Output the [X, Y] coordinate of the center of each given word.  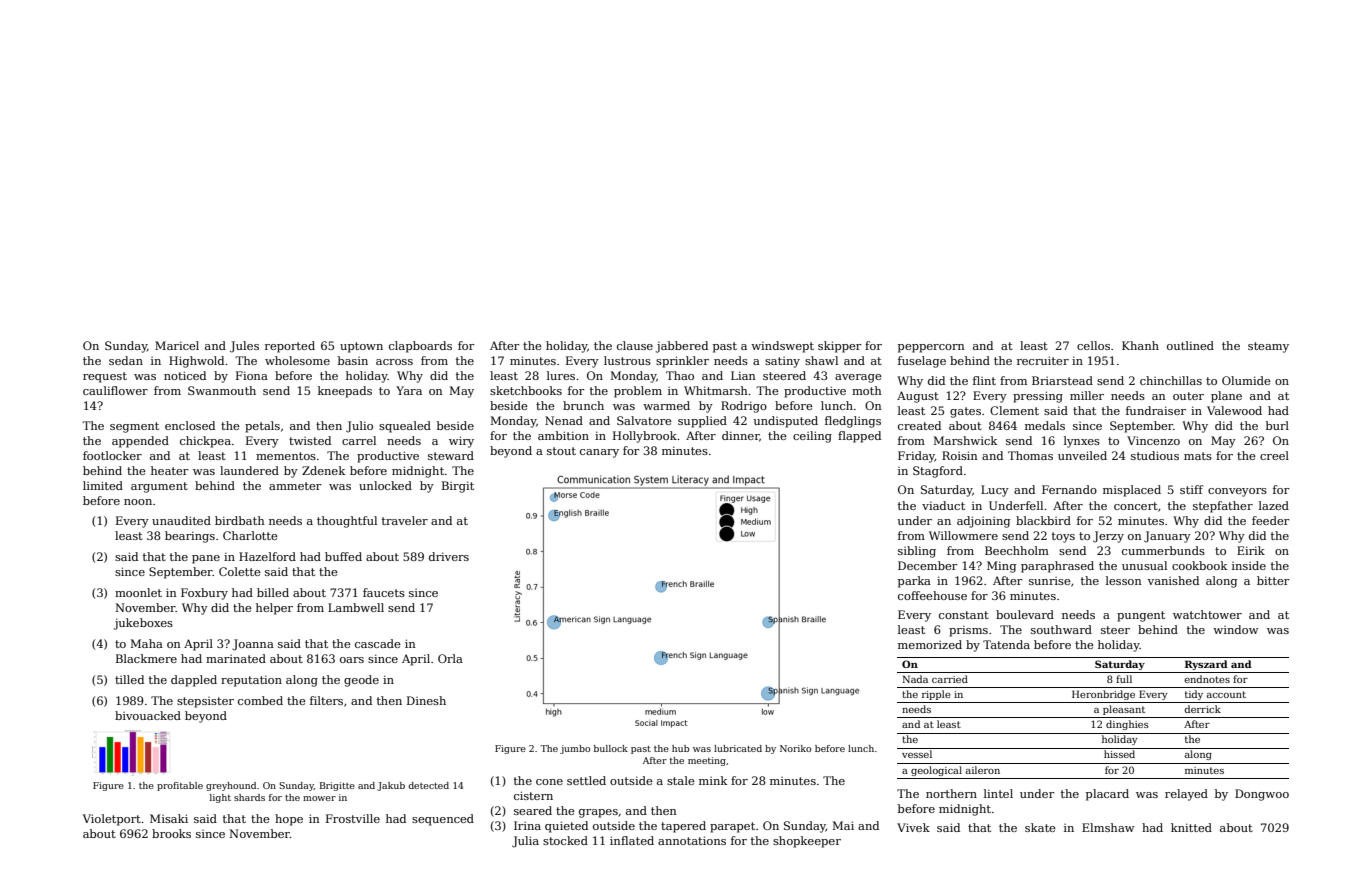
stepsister [205, 702]
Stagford [938, 472]
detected [428, 785]
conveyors [1237, 492]
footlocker [112, 455]
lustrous [627, 360]
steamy [1268, 347]
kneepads [345, 392]
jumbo [575, 749]
